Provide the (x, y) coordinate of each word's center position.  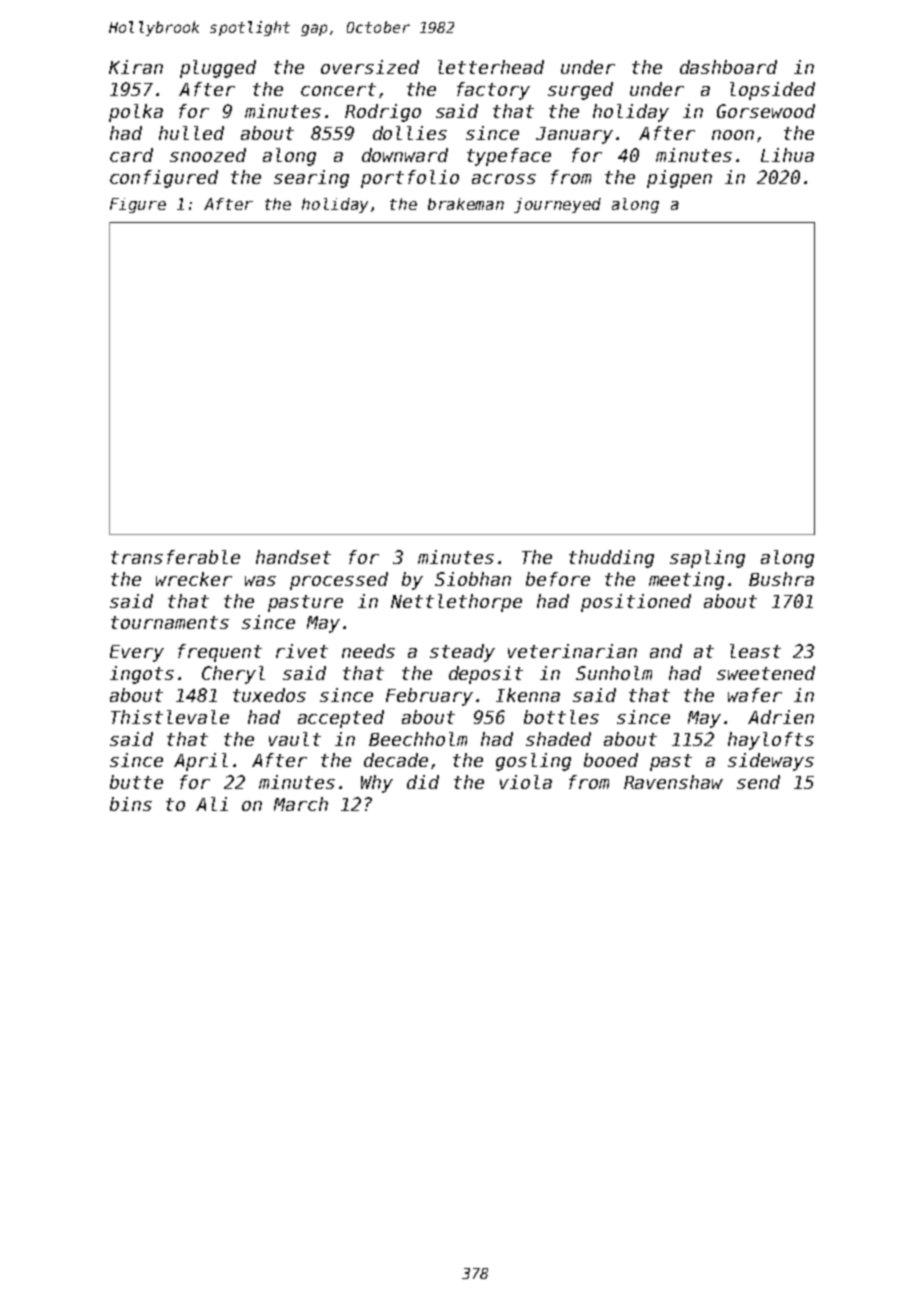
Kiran (136, 67)
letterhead (491, 67)
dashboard (728, 67)
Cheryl (233, 675)
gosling (533, 762)
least (755, 651)
